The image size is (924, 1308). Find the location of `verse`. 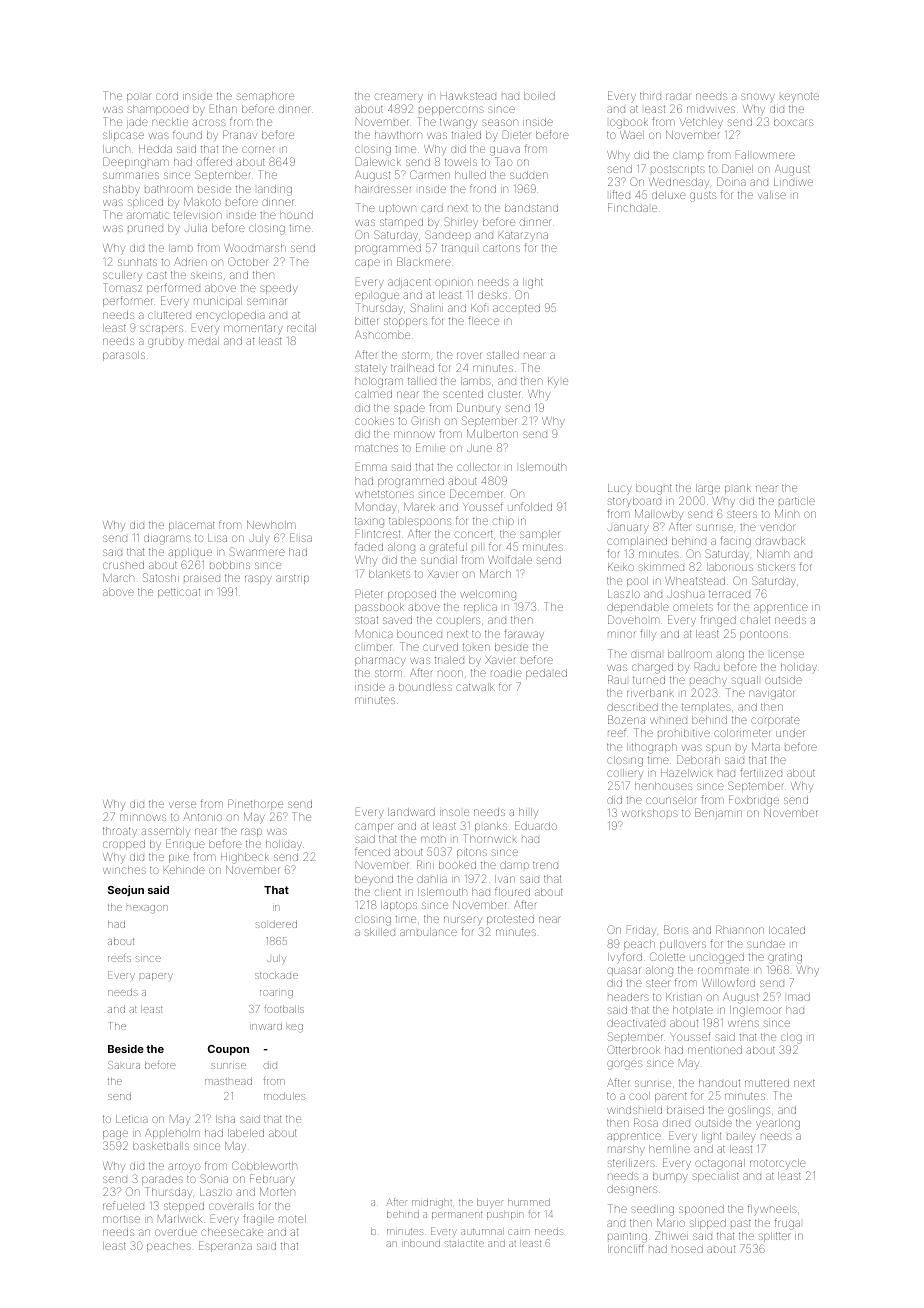

verse is located at coordinates (182, 804).
